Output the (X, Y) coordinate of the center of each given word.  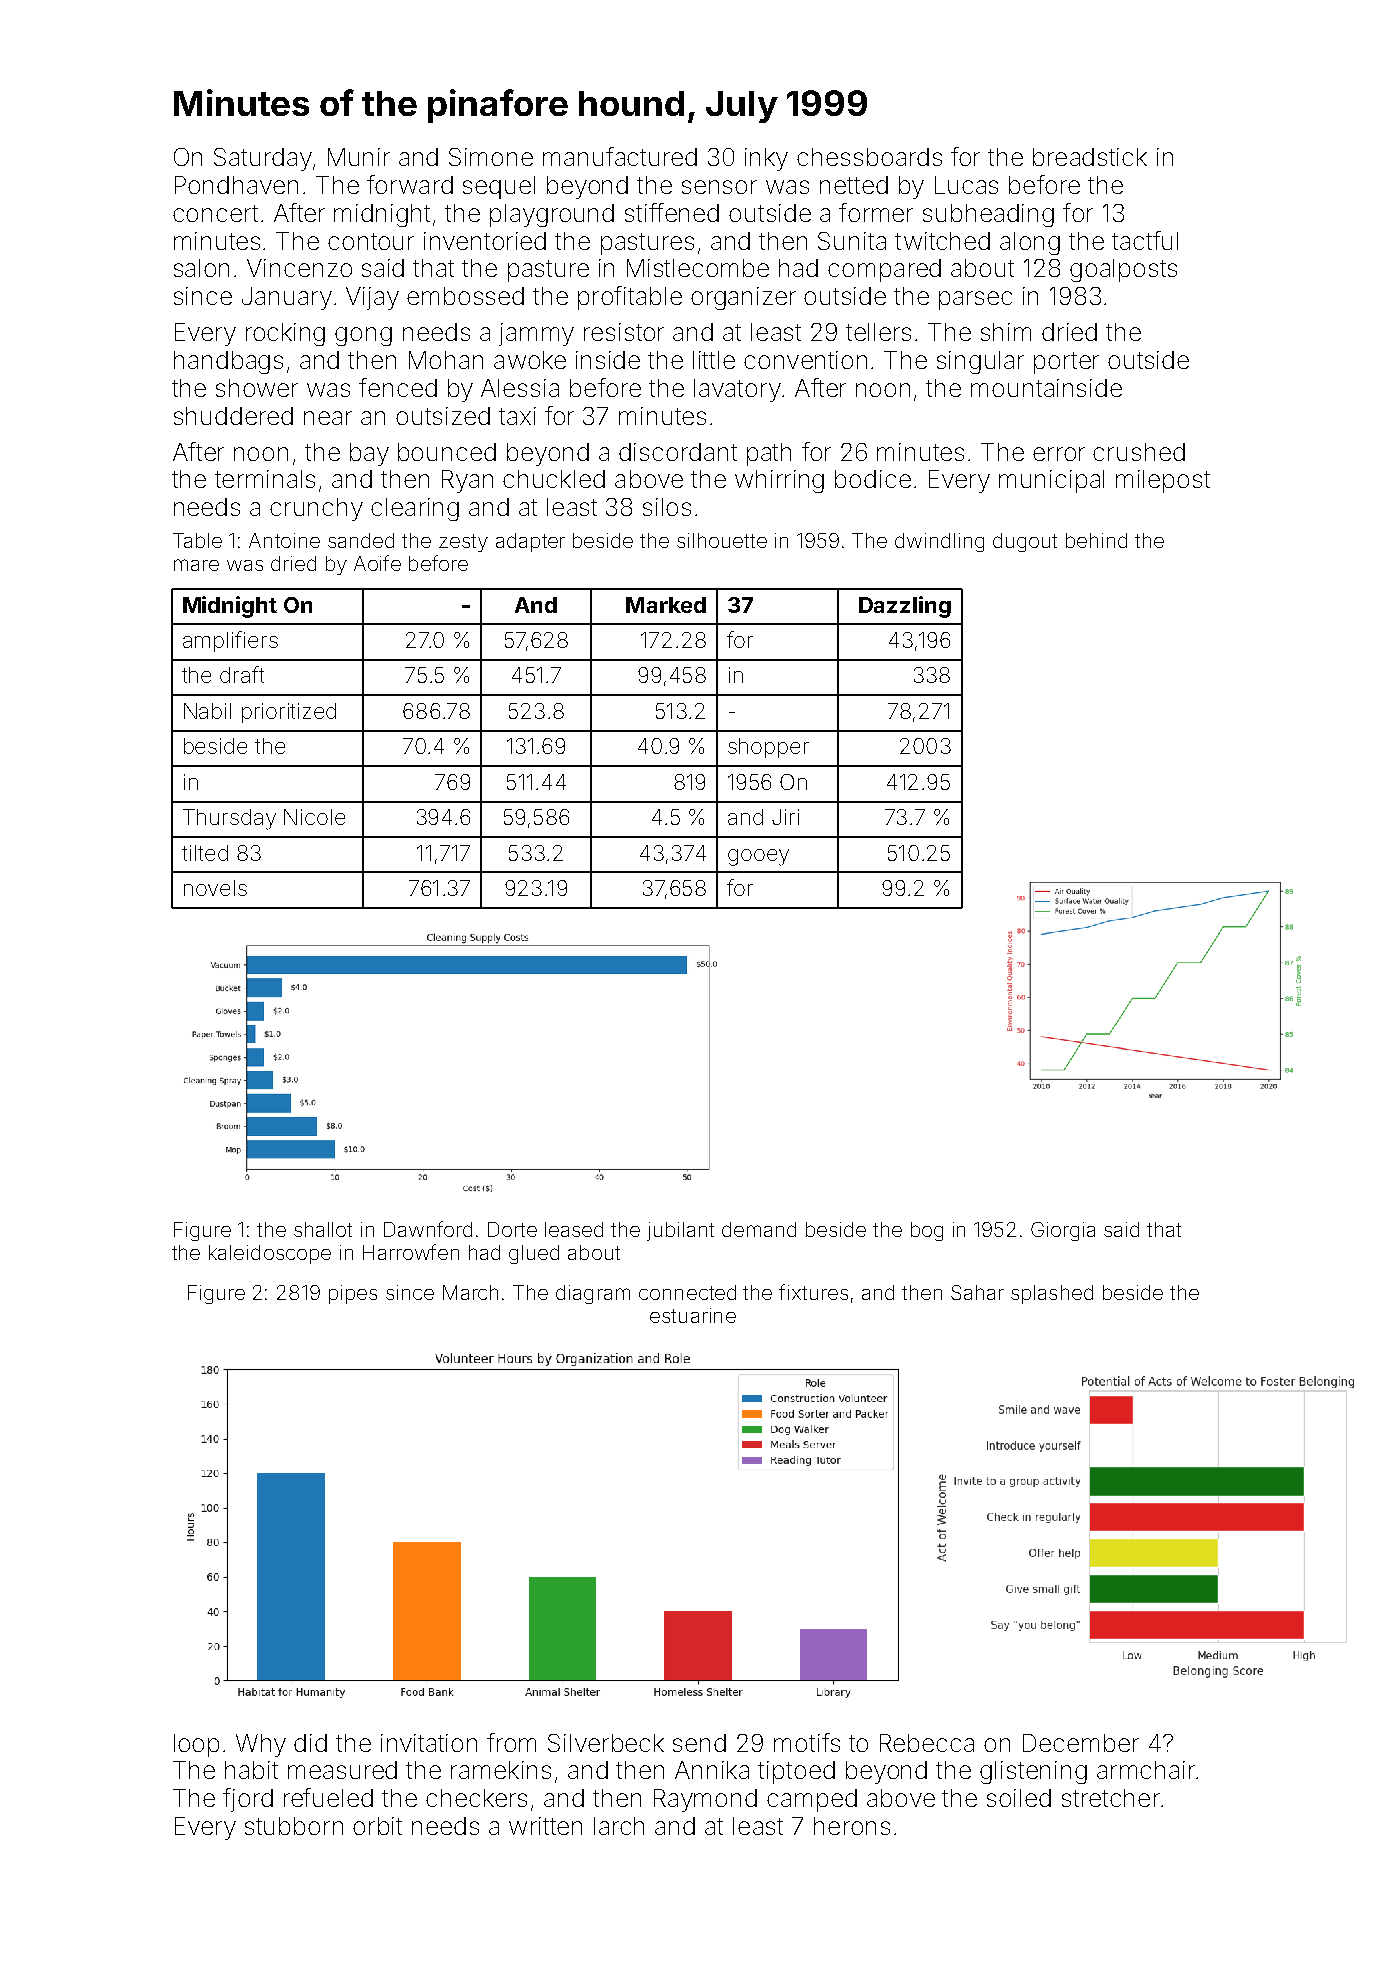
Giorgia (1063, 1231)
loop (196, 1745)
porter (1066, 363)
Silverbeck (606, 1743)
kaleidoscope (270, 1254)
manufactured (620, 156)
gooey (758, 857)
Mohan (446, 360)
